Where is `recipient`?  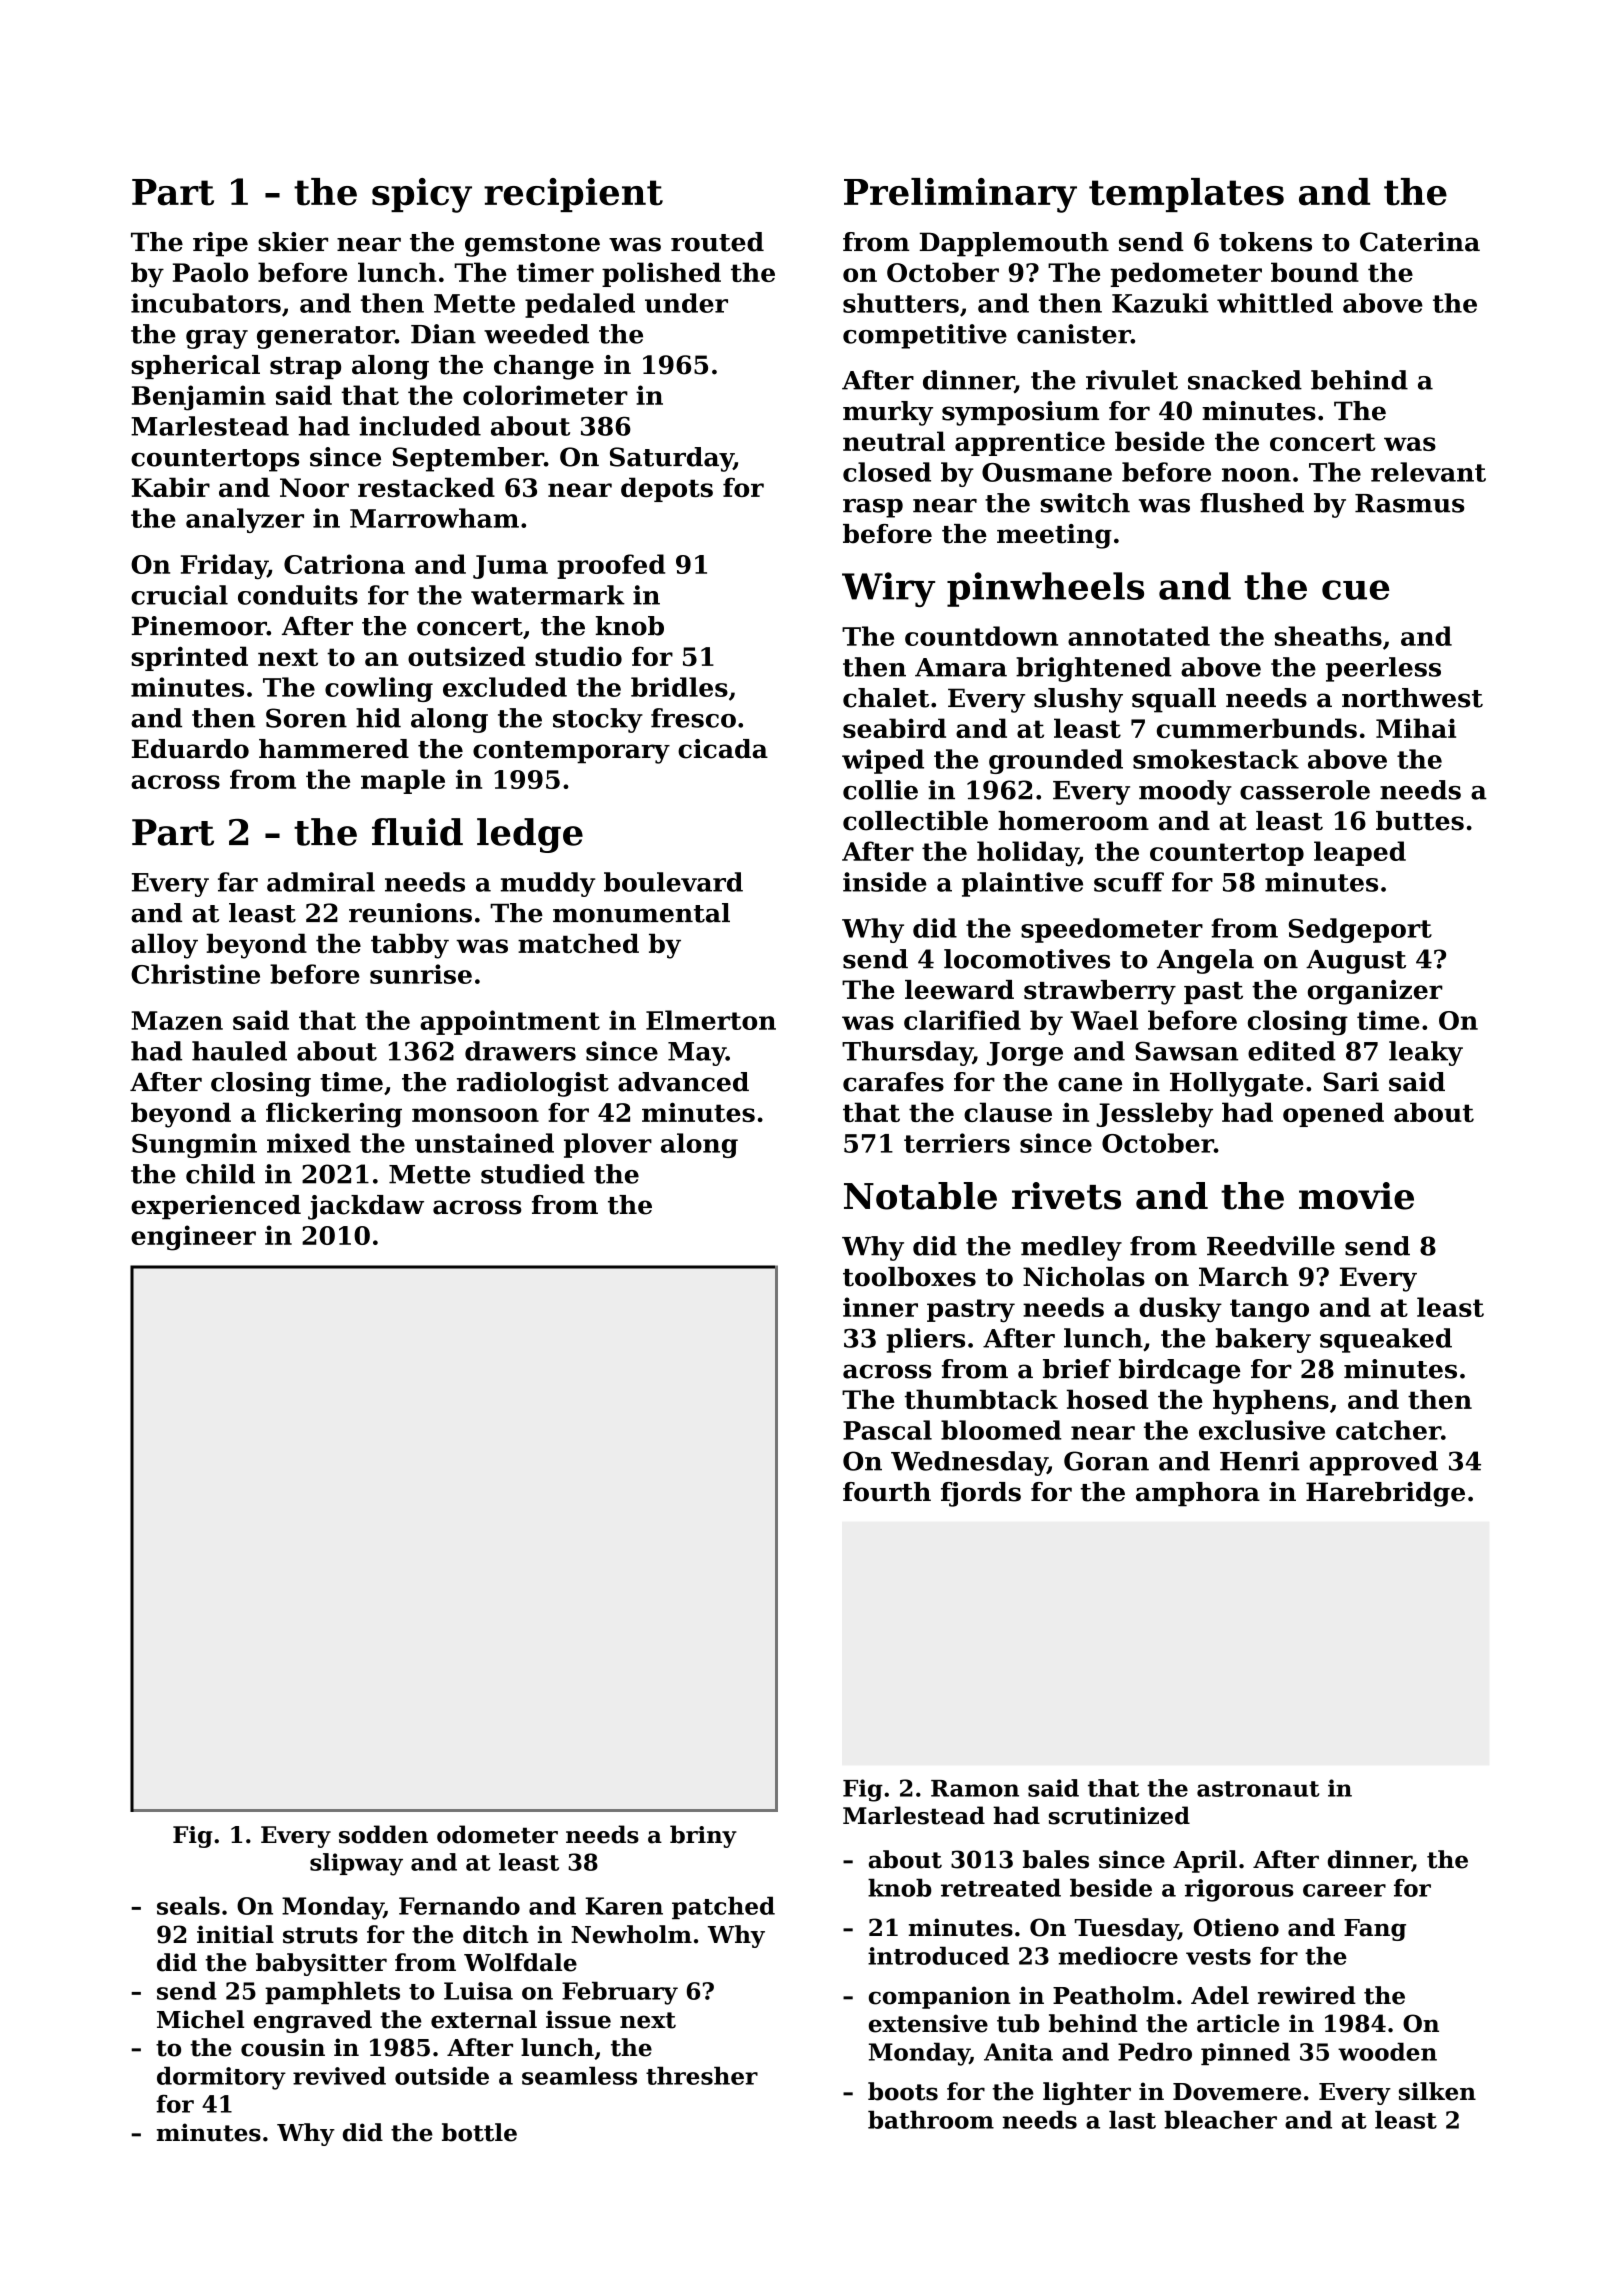
recipient is located at coordinates (573, 195).
